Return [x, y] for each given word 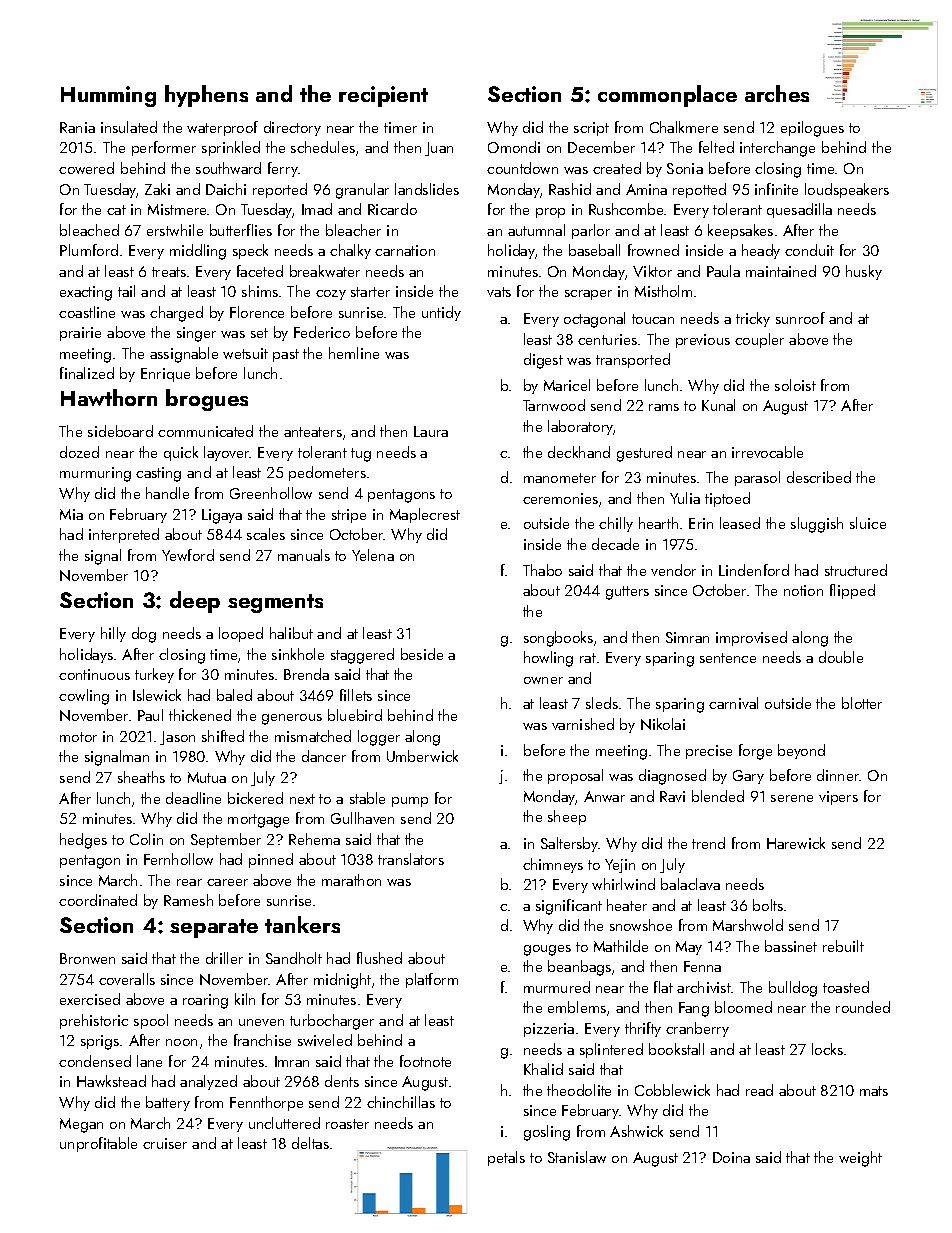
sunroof [800, 318]
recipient [383, 96]
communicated [205, 431]
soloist [795, 385]
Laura [431, 431]
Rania [77, 127]
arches [777, 93]
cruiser [165, 1143]
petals [506, 1158]
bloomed [743, 1007]
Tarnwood [554, 405]
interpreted [124, 535]
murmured [557, 987]
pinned [271, 860]
